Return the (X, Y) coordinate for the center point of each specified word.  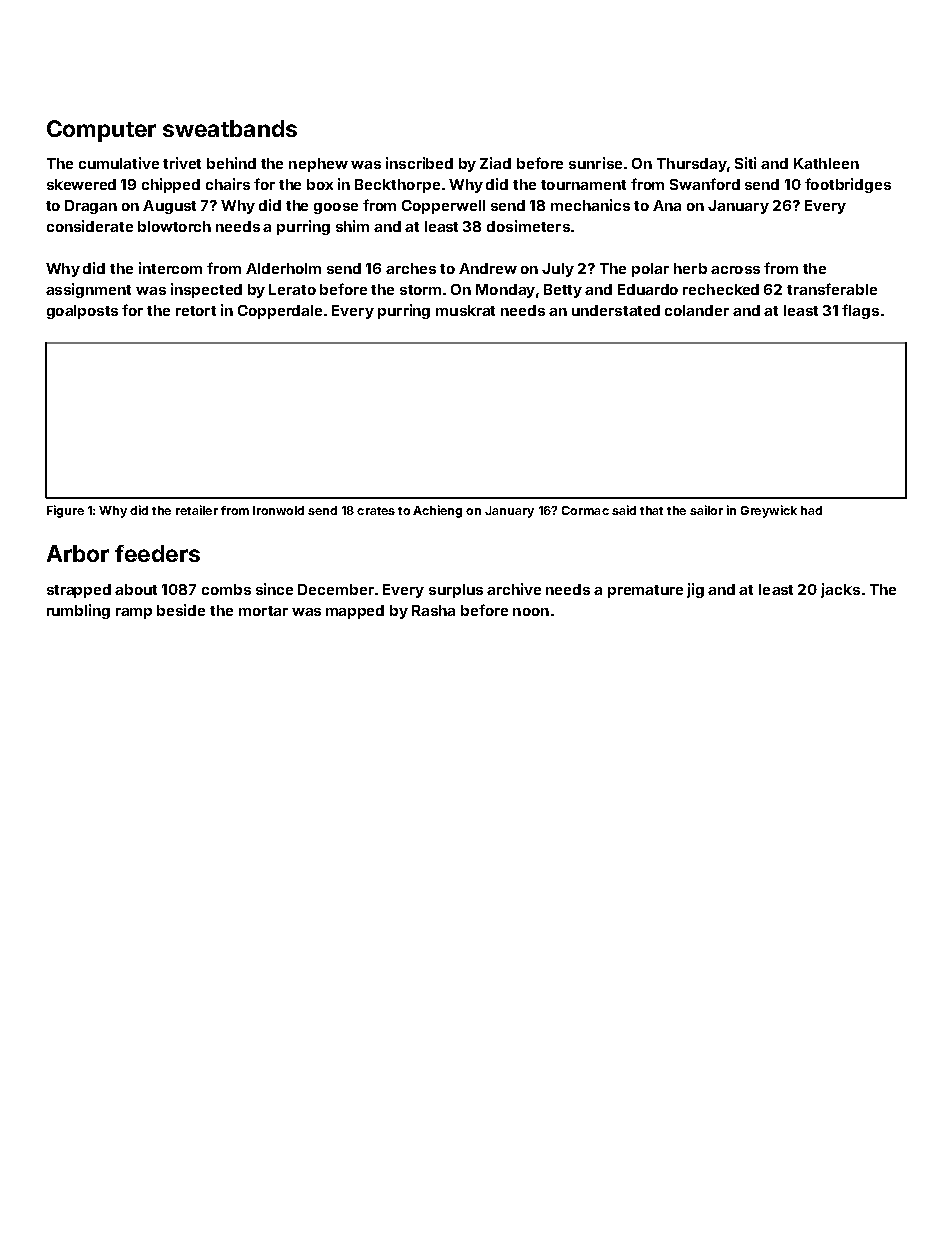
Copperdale (280, 312)
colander (697, 310)
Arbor (78, 553)
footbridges (848, 185)
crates (376, 511)
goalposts (82, 312)
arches (411, 268)
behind (231, 163)
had (811, 510)
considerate (90, 226)
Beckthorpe (397, 186)
